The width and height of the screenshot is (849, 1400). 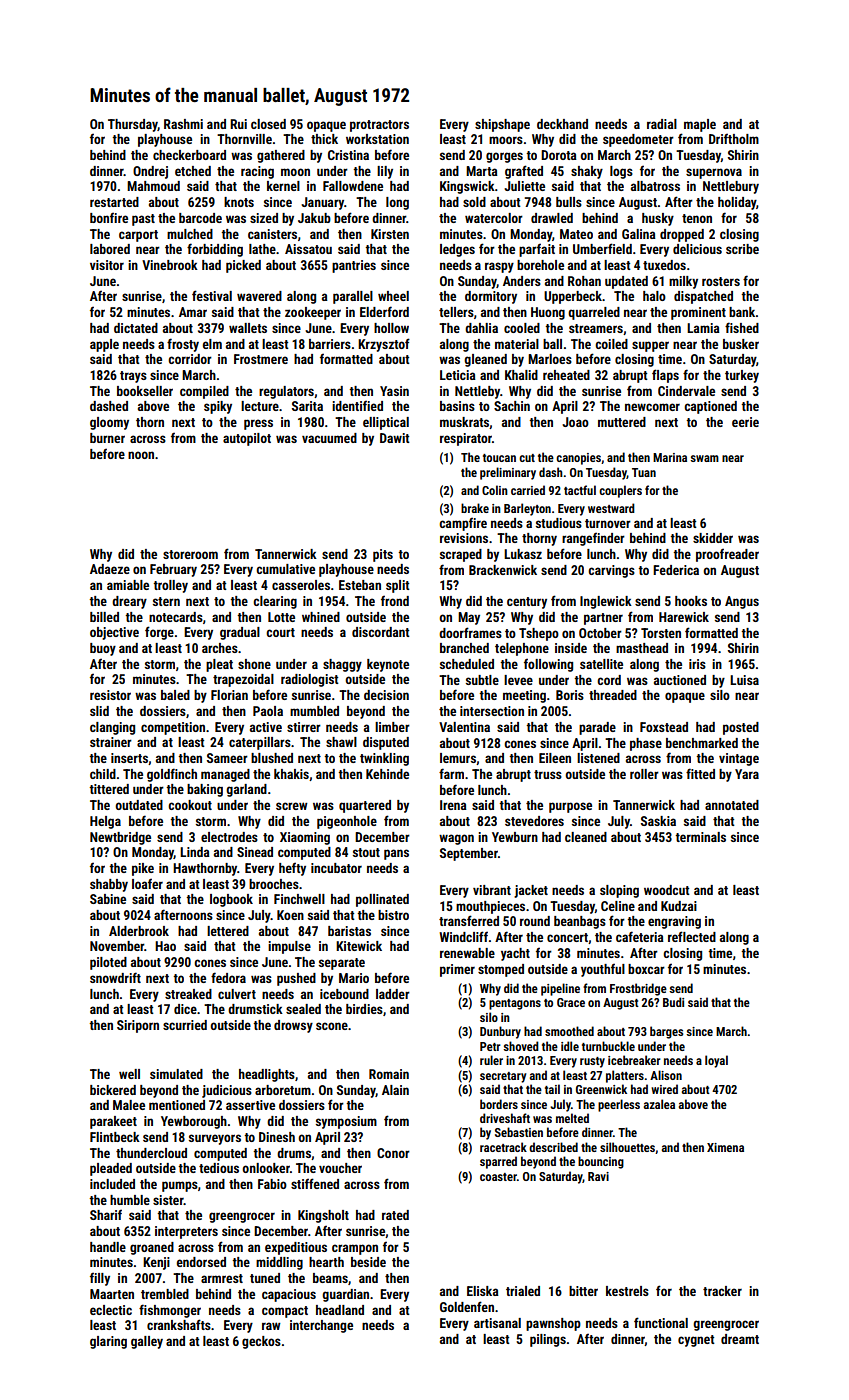 I want to click on coaster, so click(x=498, y=1177).
